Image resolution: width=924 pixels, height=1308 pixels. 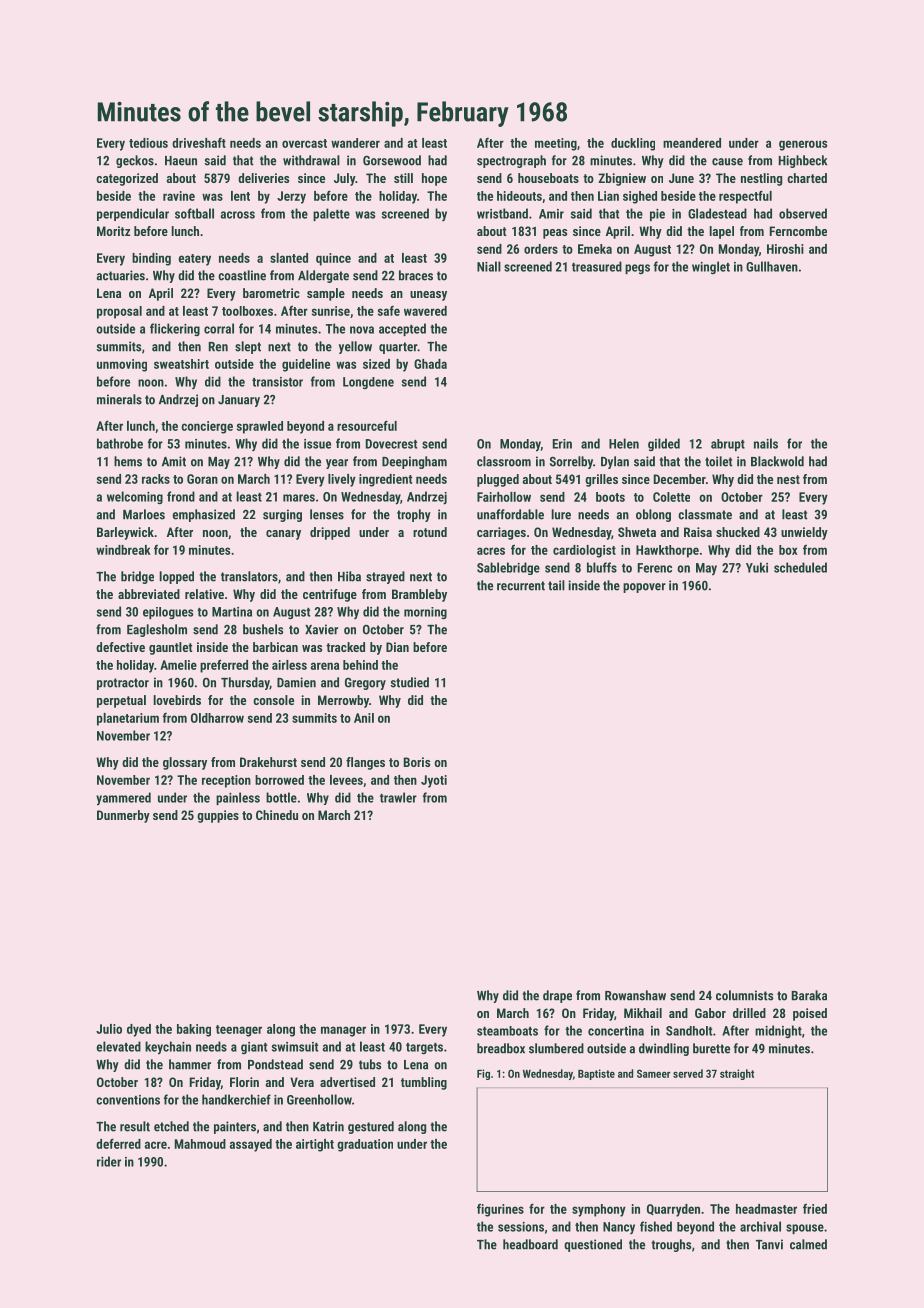 What do you see at coordinates (644, 588) in the document?
I see `popover` at bounding box center [644, 588].
